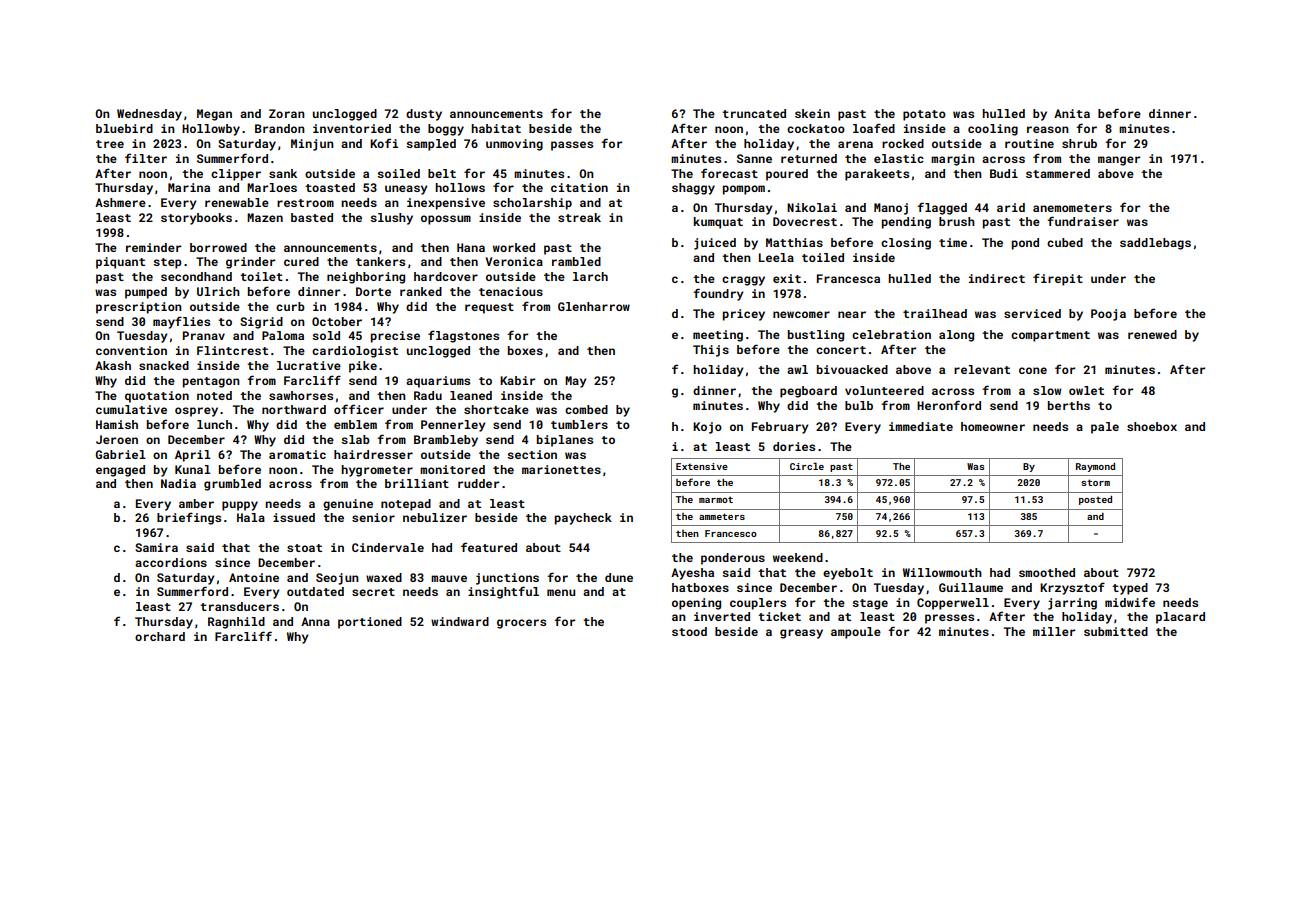  I want to click on mauve, so click(449, 578).
